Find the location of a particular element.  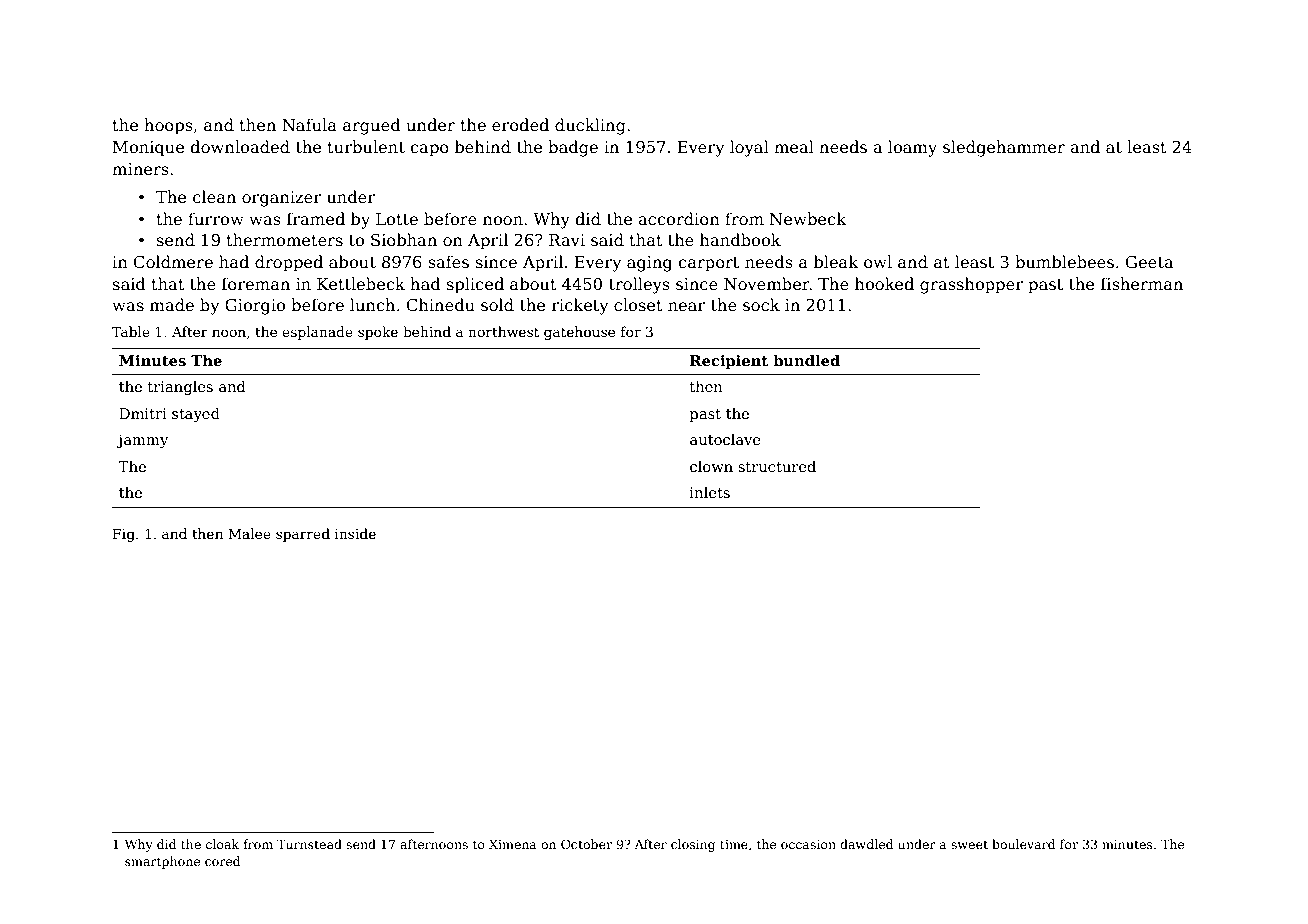

cloak is located at coordinates (222, 844).
